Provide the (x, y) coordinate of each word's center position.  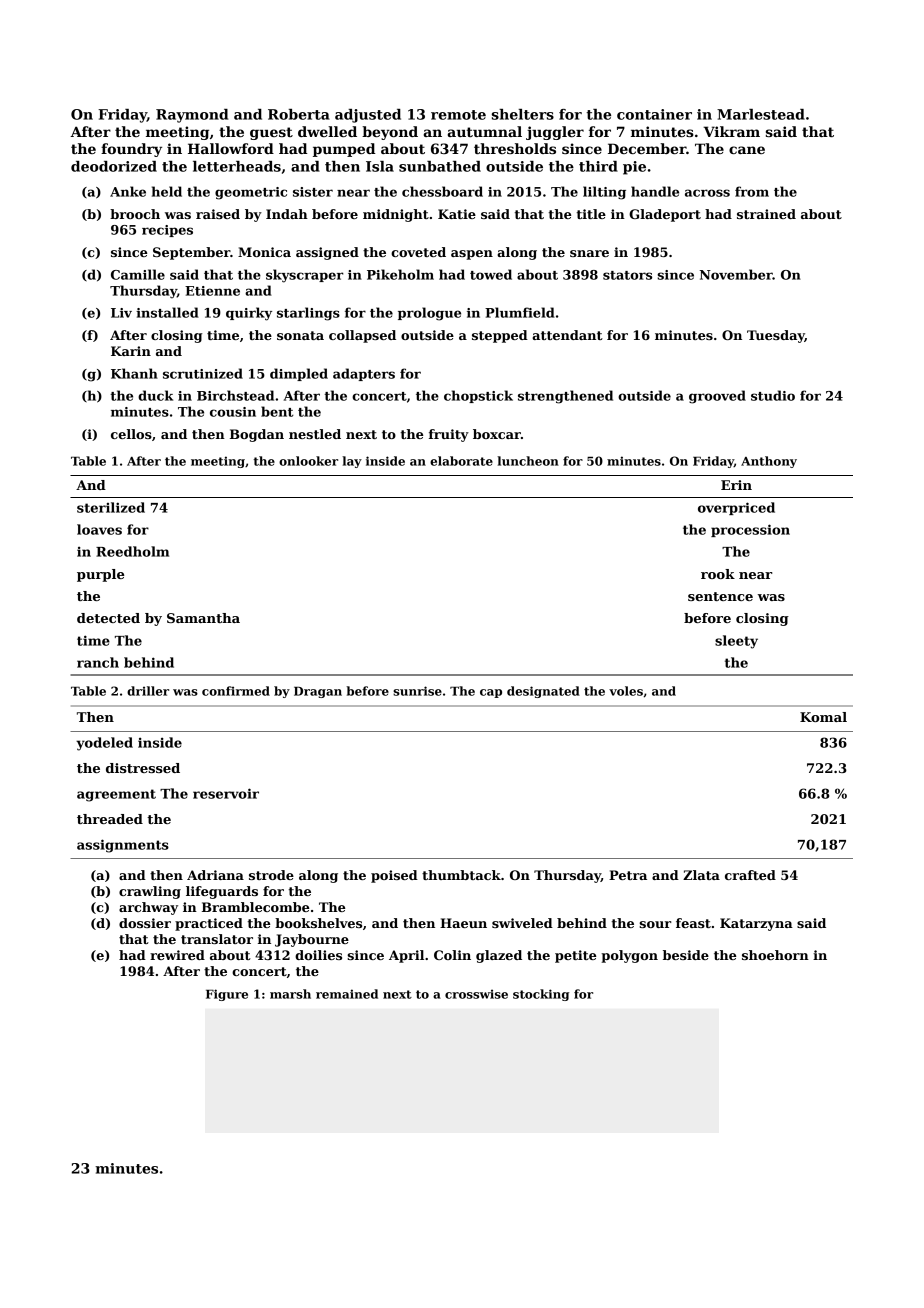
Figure (227, 995)
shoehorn (775, 955)
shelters (523, 114)
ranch (98, 662)
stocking (541, 995)
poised (394, 876)
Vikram (731, 131)
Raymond (192, 116)
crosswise (476, 994)
